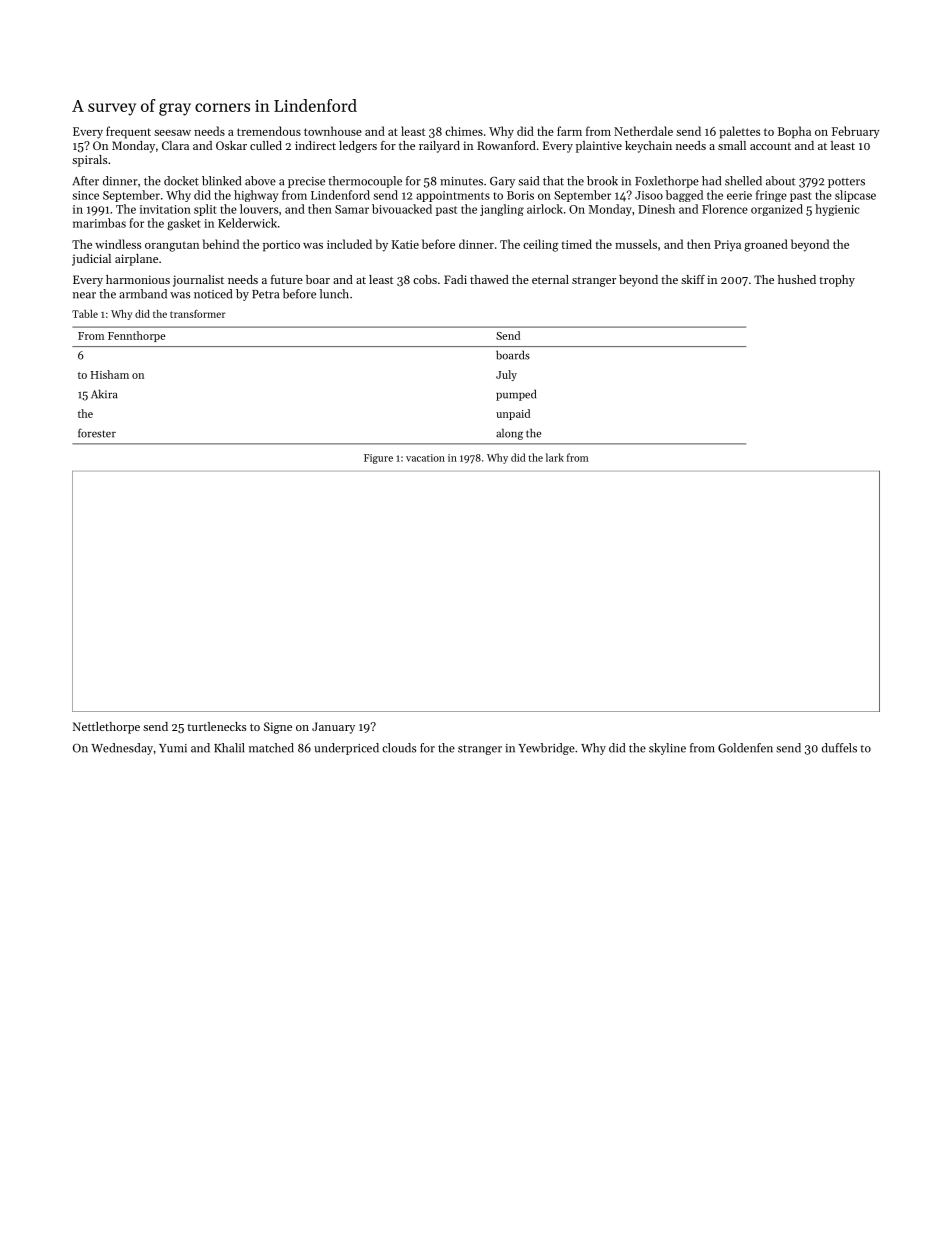  Describe the element at coordinates (97, 433) in the screenshot. I see `forester` at that location.
